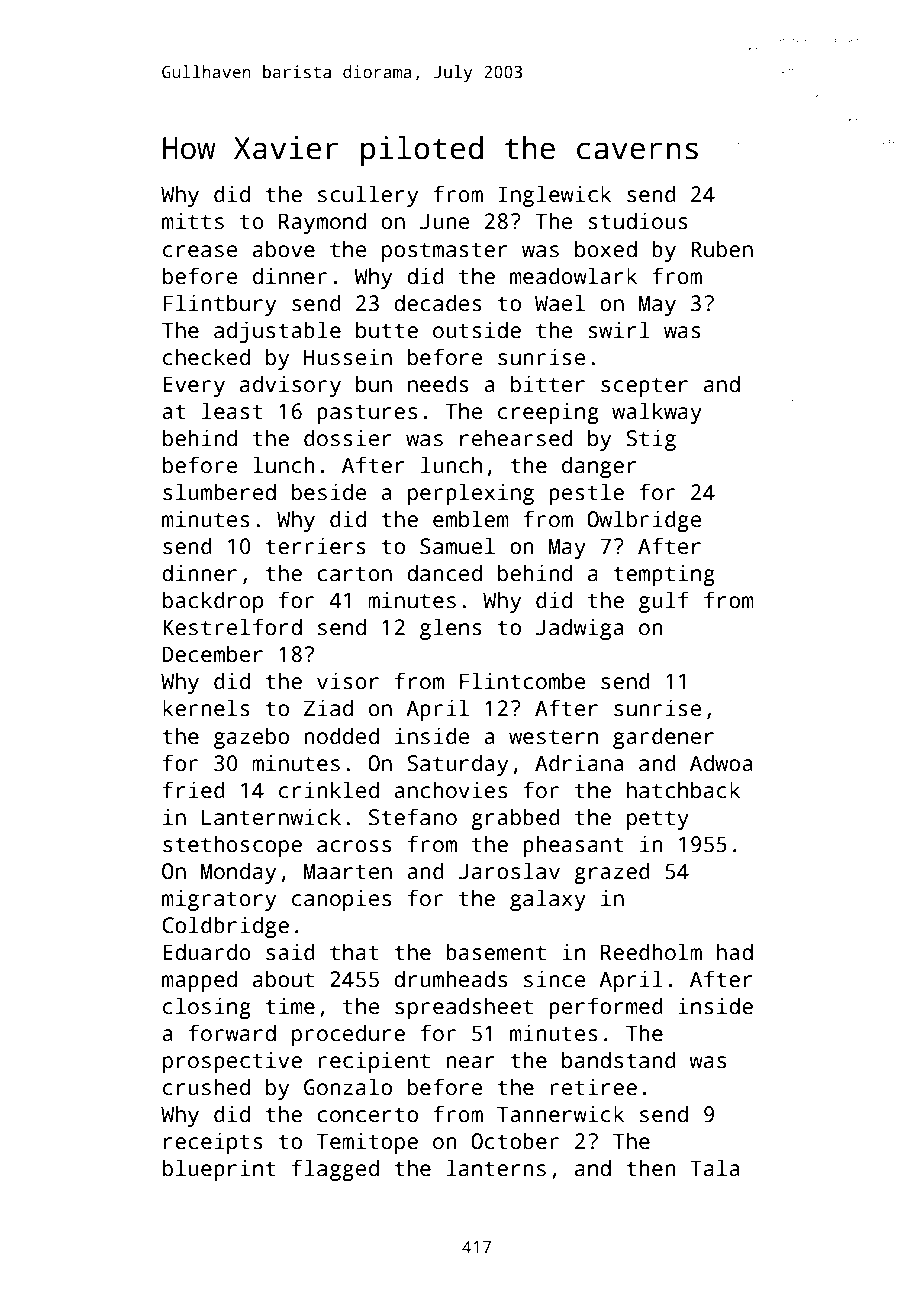  I want to click on Inglewick, so click(554, 196).
